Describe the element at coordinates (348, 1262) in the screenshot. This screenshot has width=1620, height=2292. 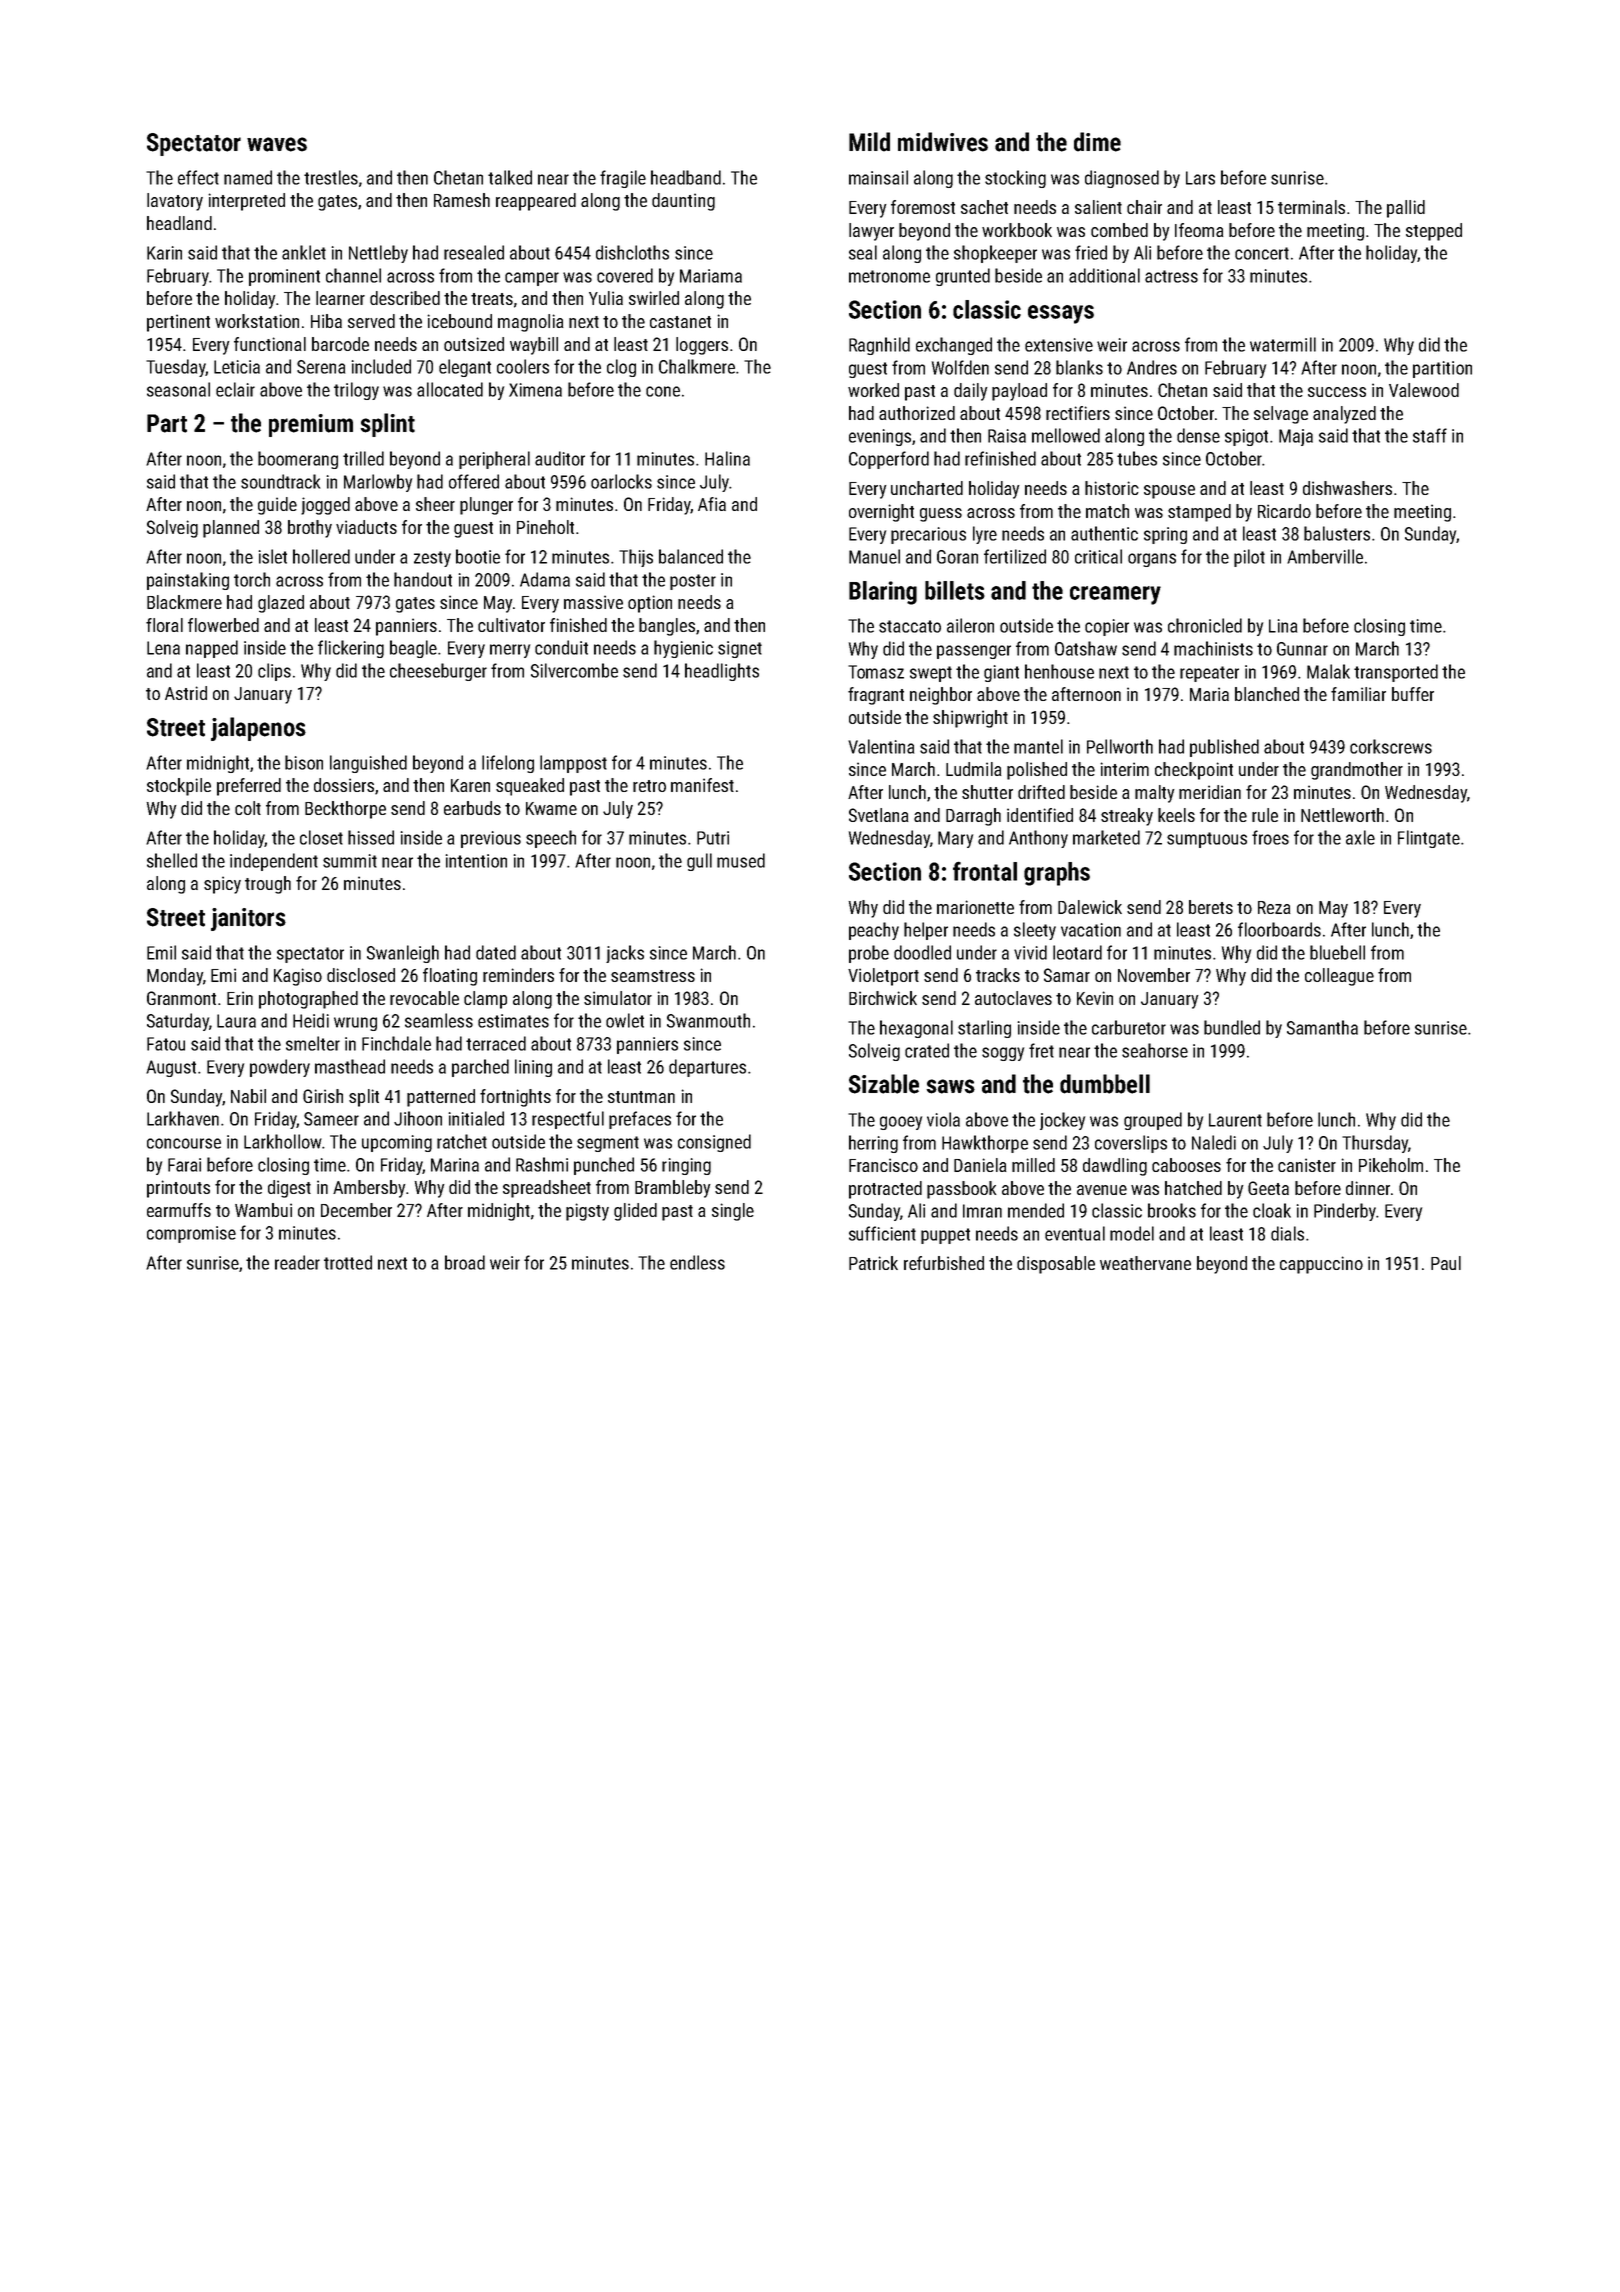
I see `trotted` at that location.
